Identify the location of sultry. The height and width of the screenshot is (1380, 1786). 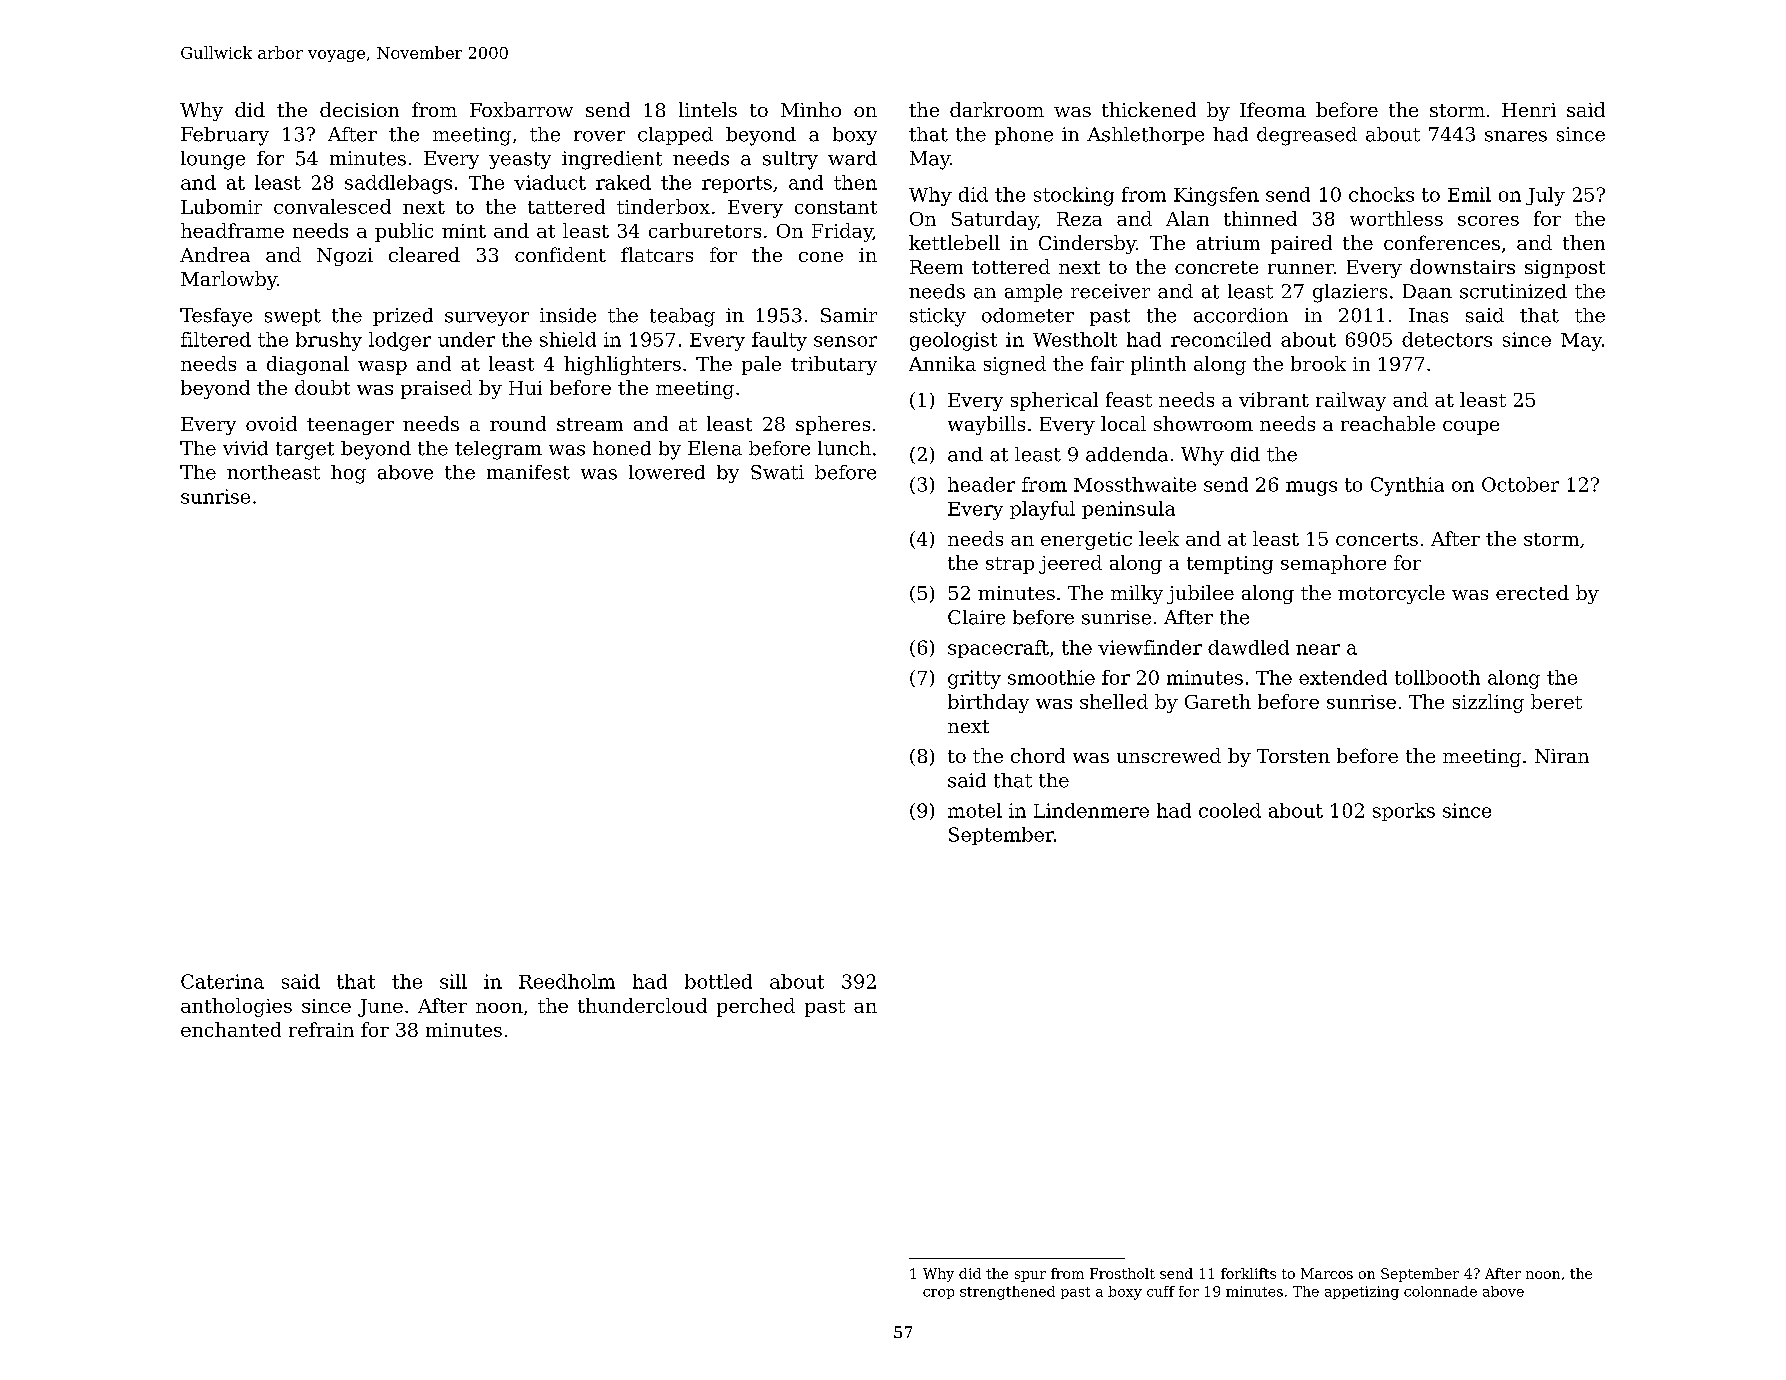
(790, 160).
